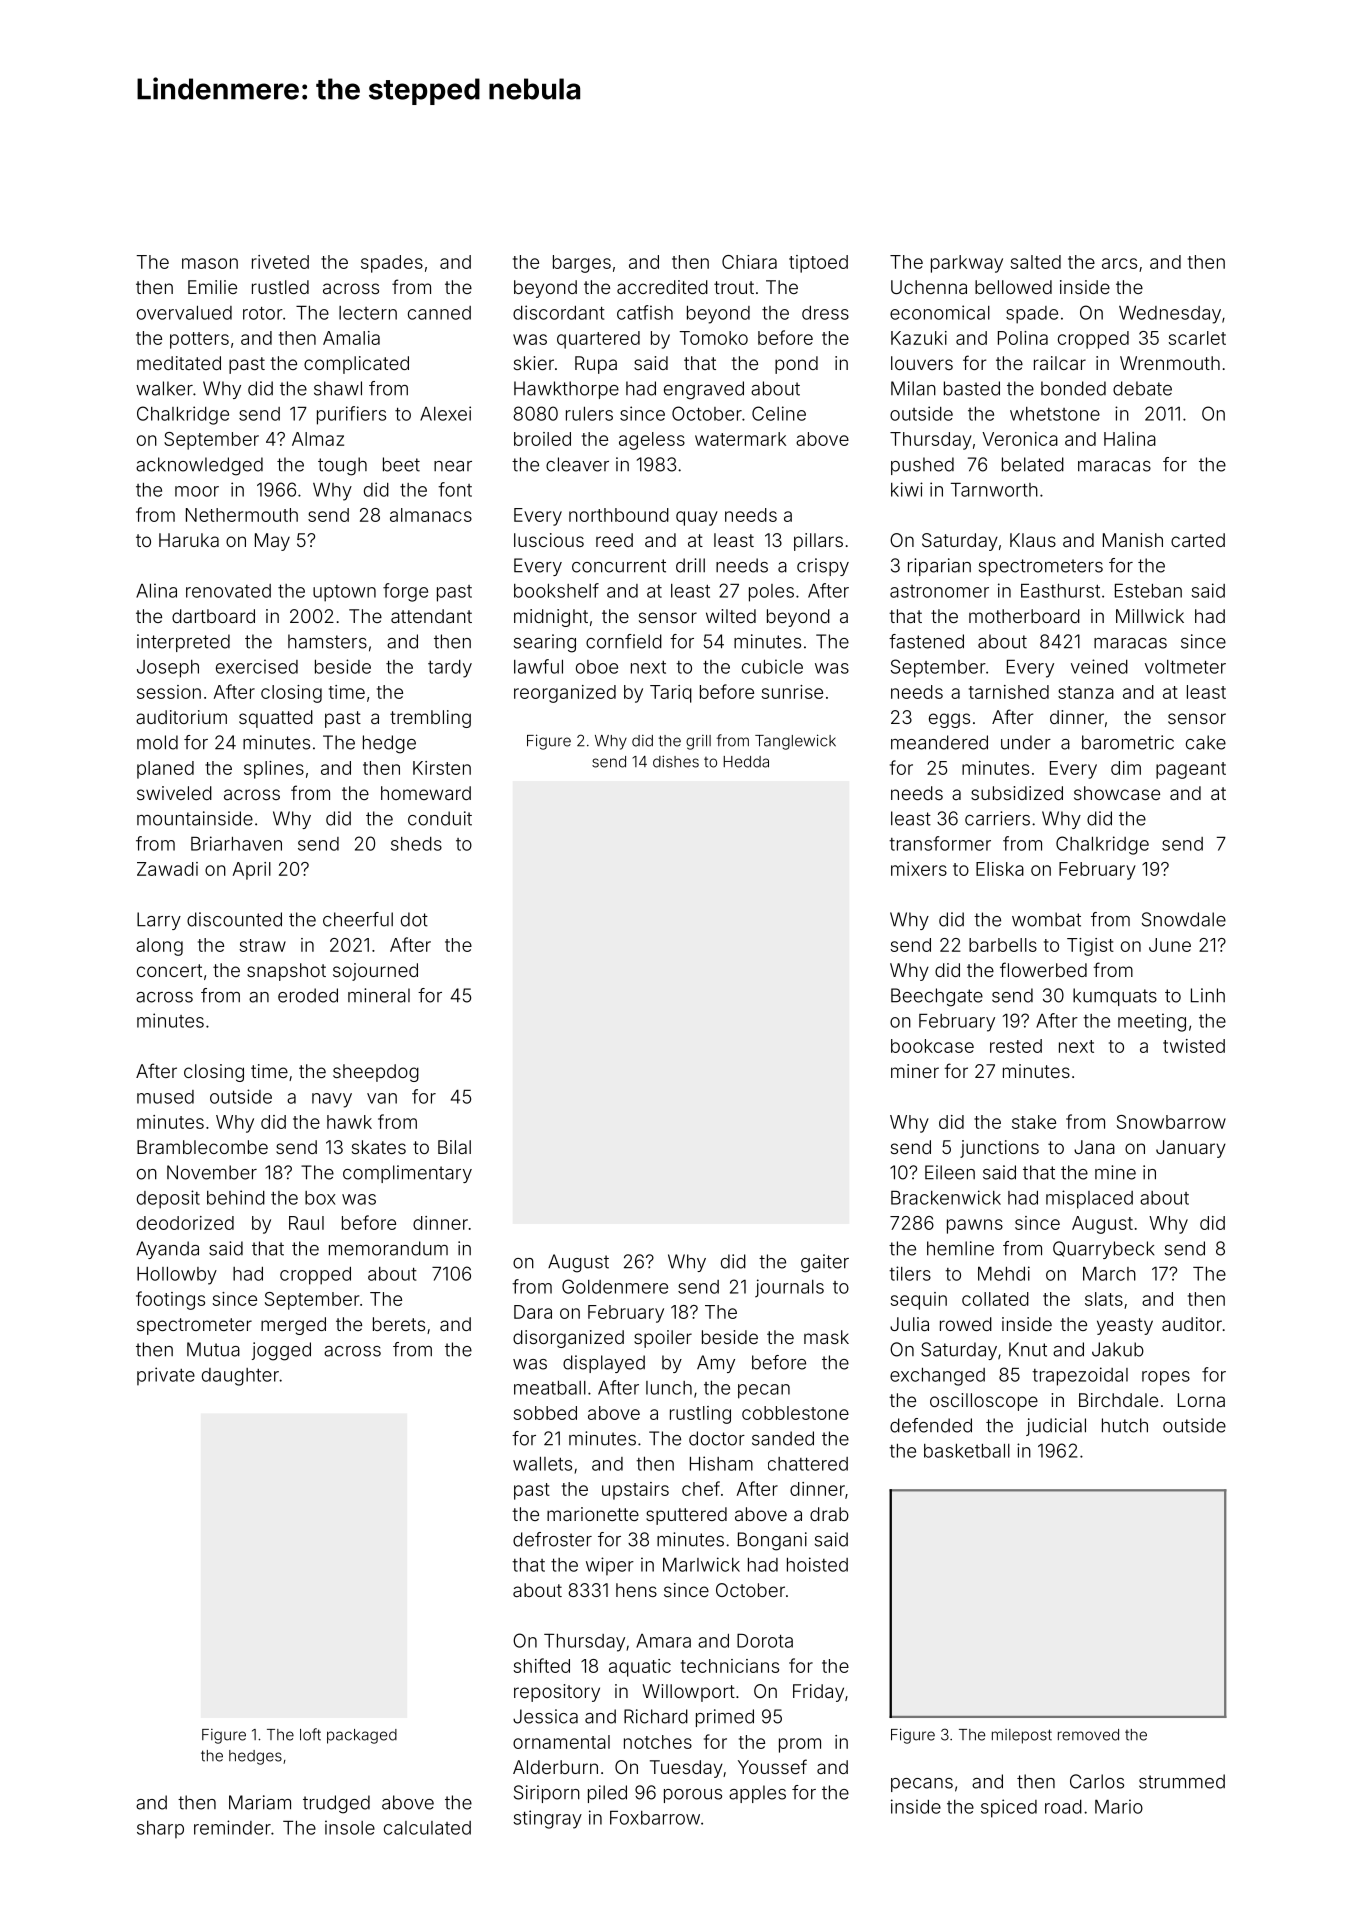  I want to click on Haruka, so click(189, 540).
